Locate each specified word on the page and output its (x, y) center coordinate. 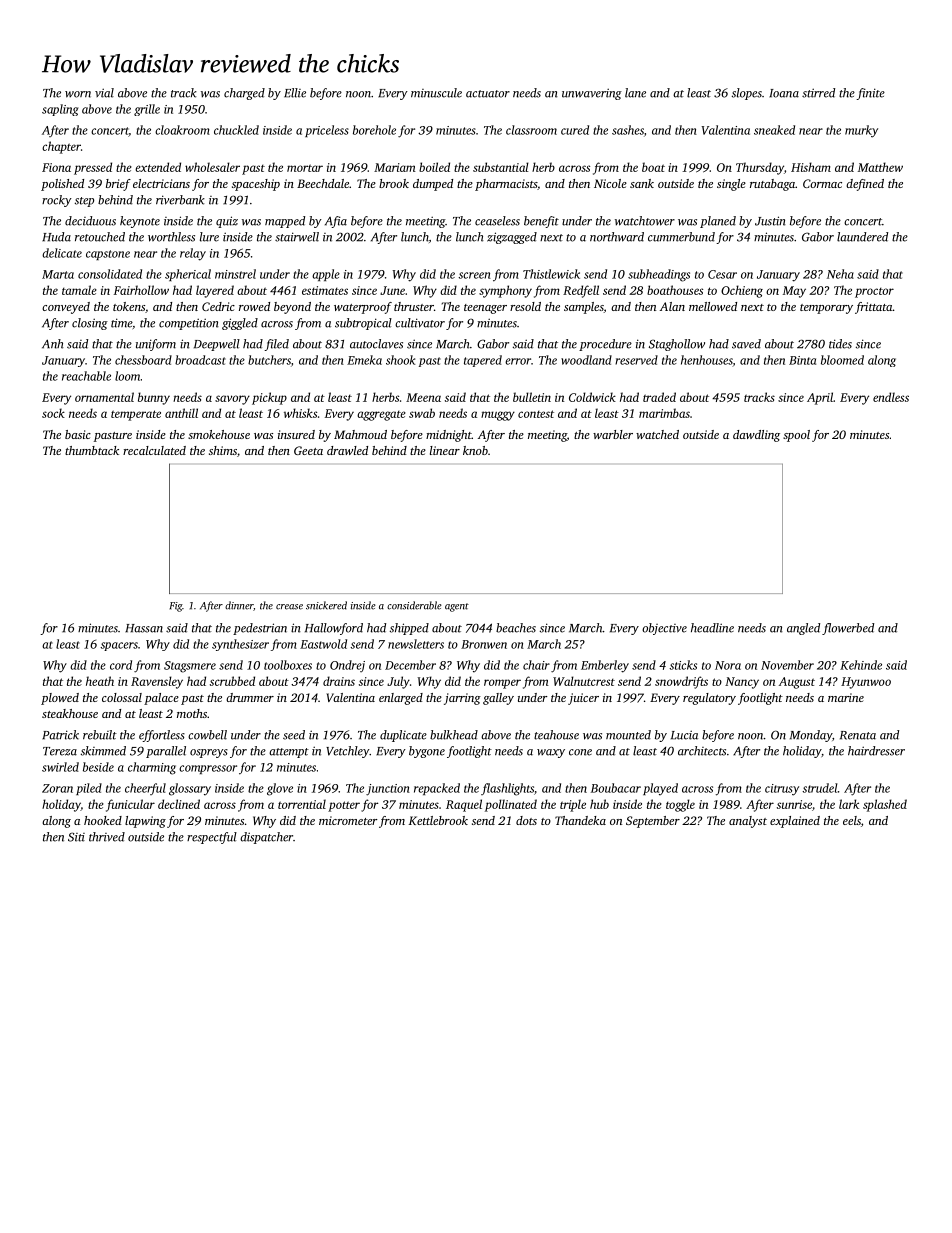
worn (78, 94)
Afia (336, 222)
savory (232, 400)
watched (657, 434)
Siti (76, 837)
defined (865, 185)
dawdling (756, 436)
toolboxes (288, 665)
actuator (488, 94)
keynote (140, 222)
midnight (449, 436)
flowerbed (848, 629)
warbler (613, 434)
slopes (747, 94)
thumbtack (92, 450)
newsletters (416, 644)
